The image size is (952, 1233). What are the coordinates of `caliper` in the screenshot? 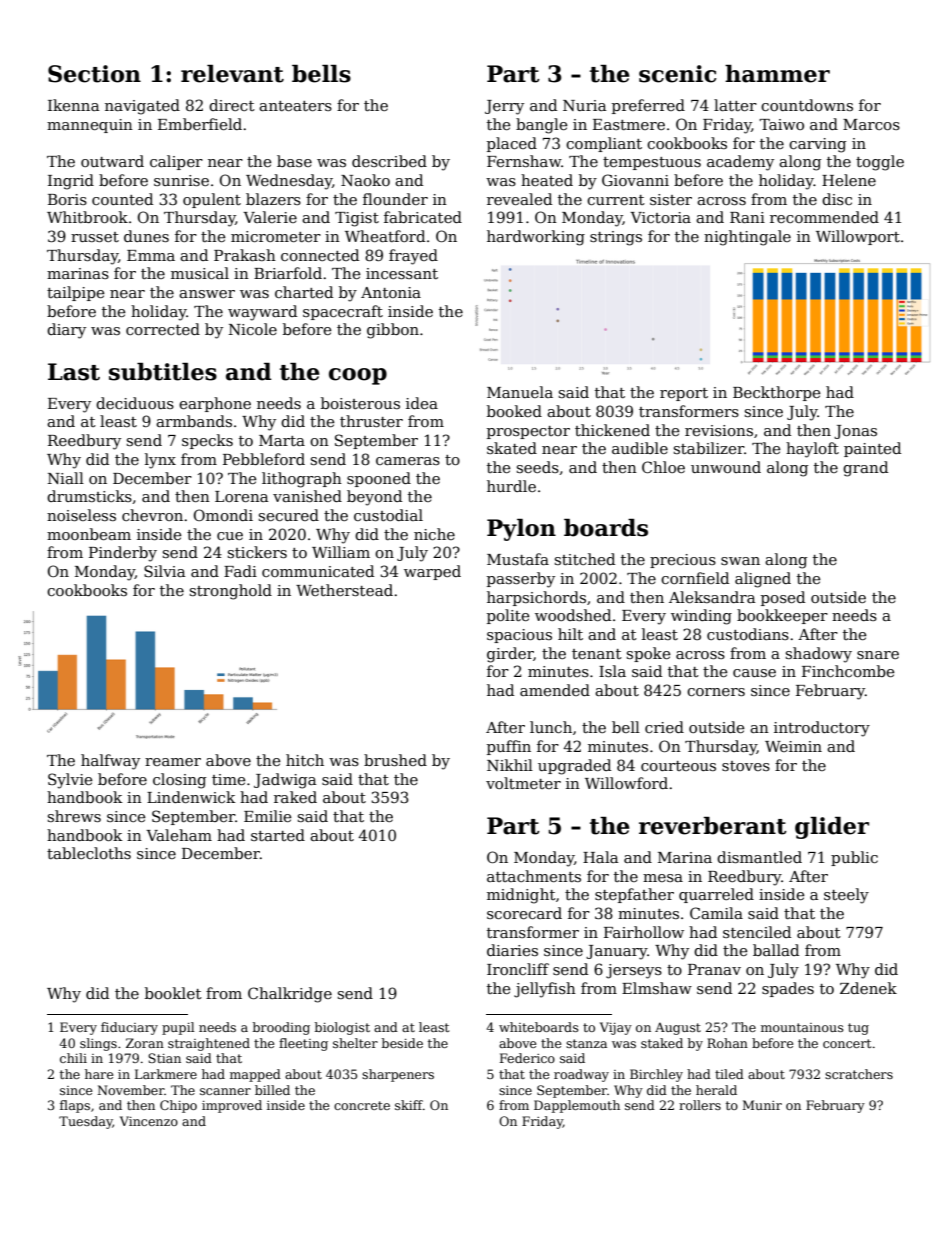 It's located at (176, 162).
